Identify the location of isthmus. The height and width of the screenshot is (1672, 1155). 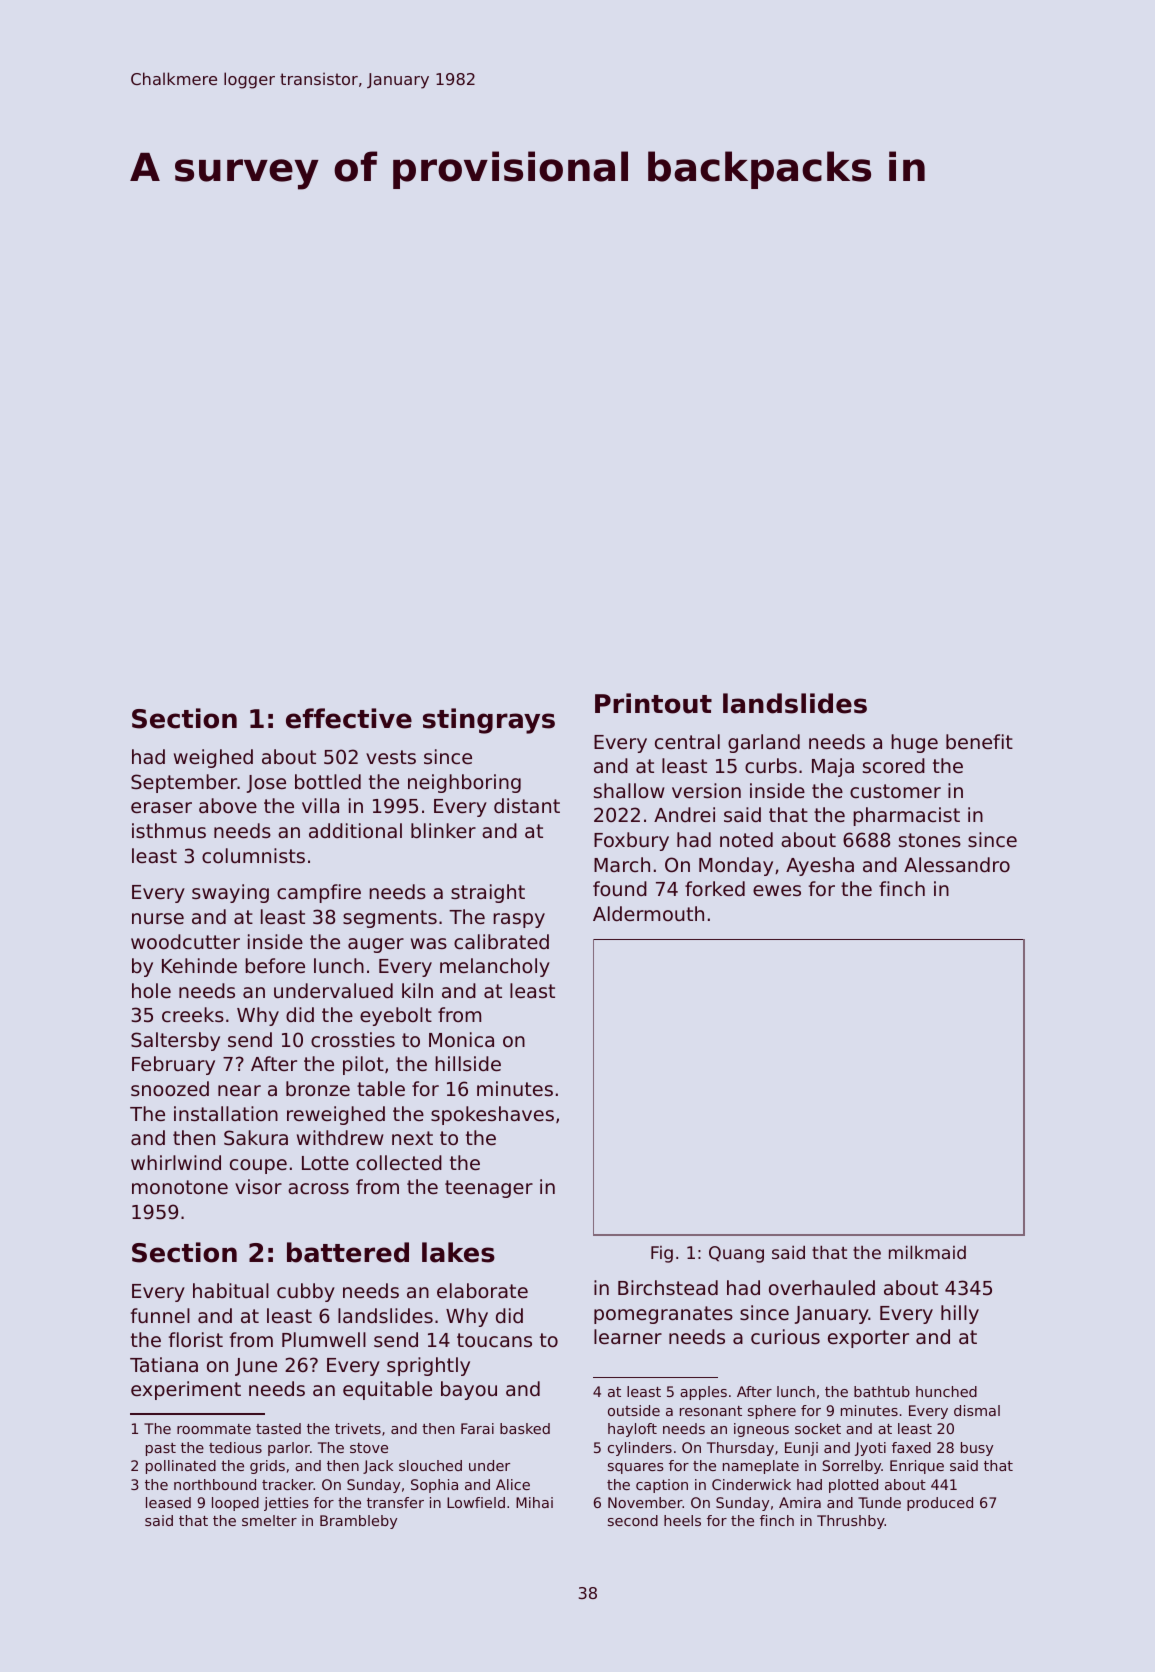
(169, 830).
